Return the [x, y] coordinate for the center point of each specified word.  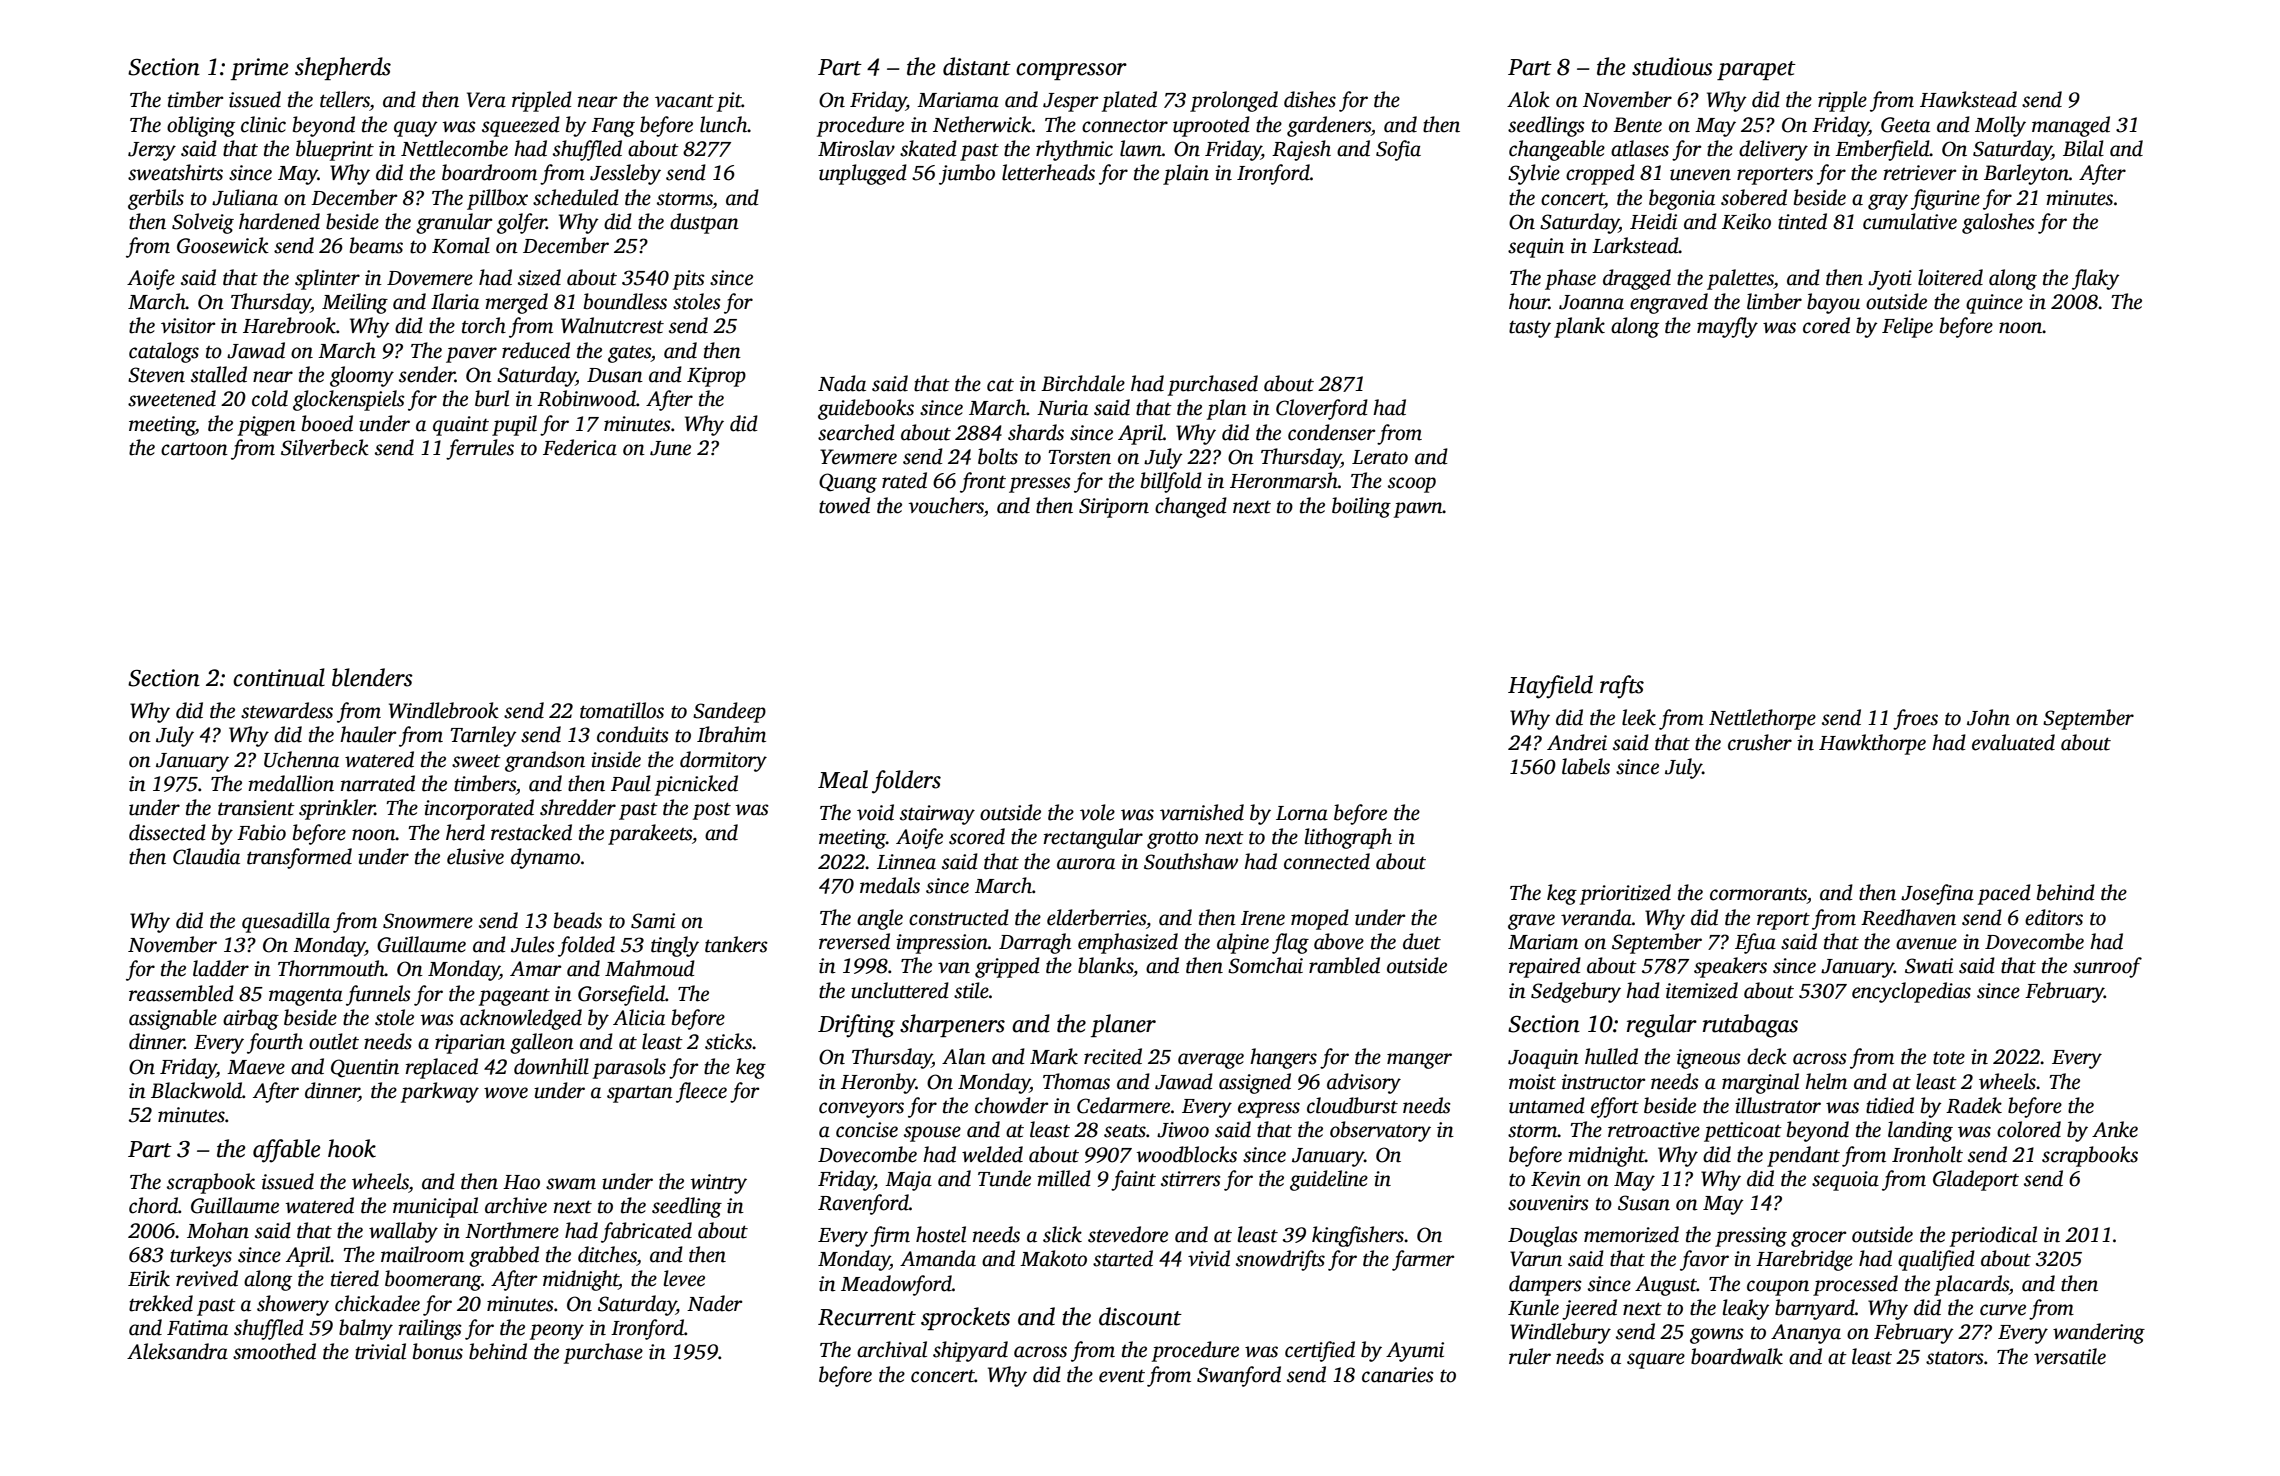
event [1122, 1376]
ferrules [480, 449]
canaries [1398, 1375]
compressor [1071, 71]
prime [259, 69]
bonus [438, 1351]
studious [1672, 66]
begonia [1682, 199]
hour [1529, 301]
